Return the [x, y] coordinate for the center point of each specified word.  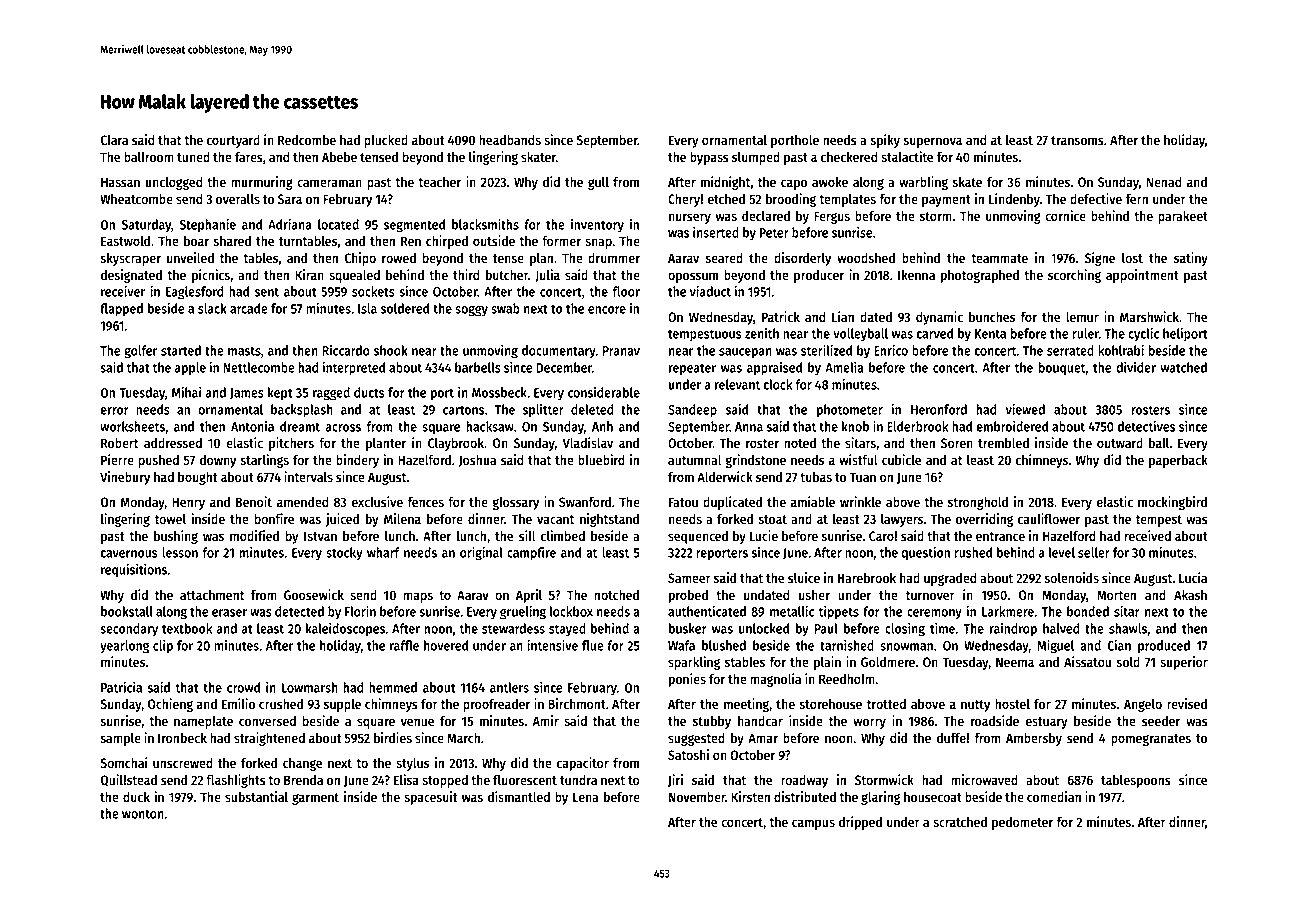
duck [136, 797]
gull [598, 183]
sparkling [694, 663]
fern [1137, 198]
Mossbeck [499, 392]
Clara [114, 140]
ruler [1085, 333]
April [529, 596]
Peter [774, 233]
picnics [211, 276]
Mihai [186, 392]
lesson [180, 552]
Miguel [1055, 646]
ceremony [934, 614]
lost [1132, 258]
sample [120, 739]
